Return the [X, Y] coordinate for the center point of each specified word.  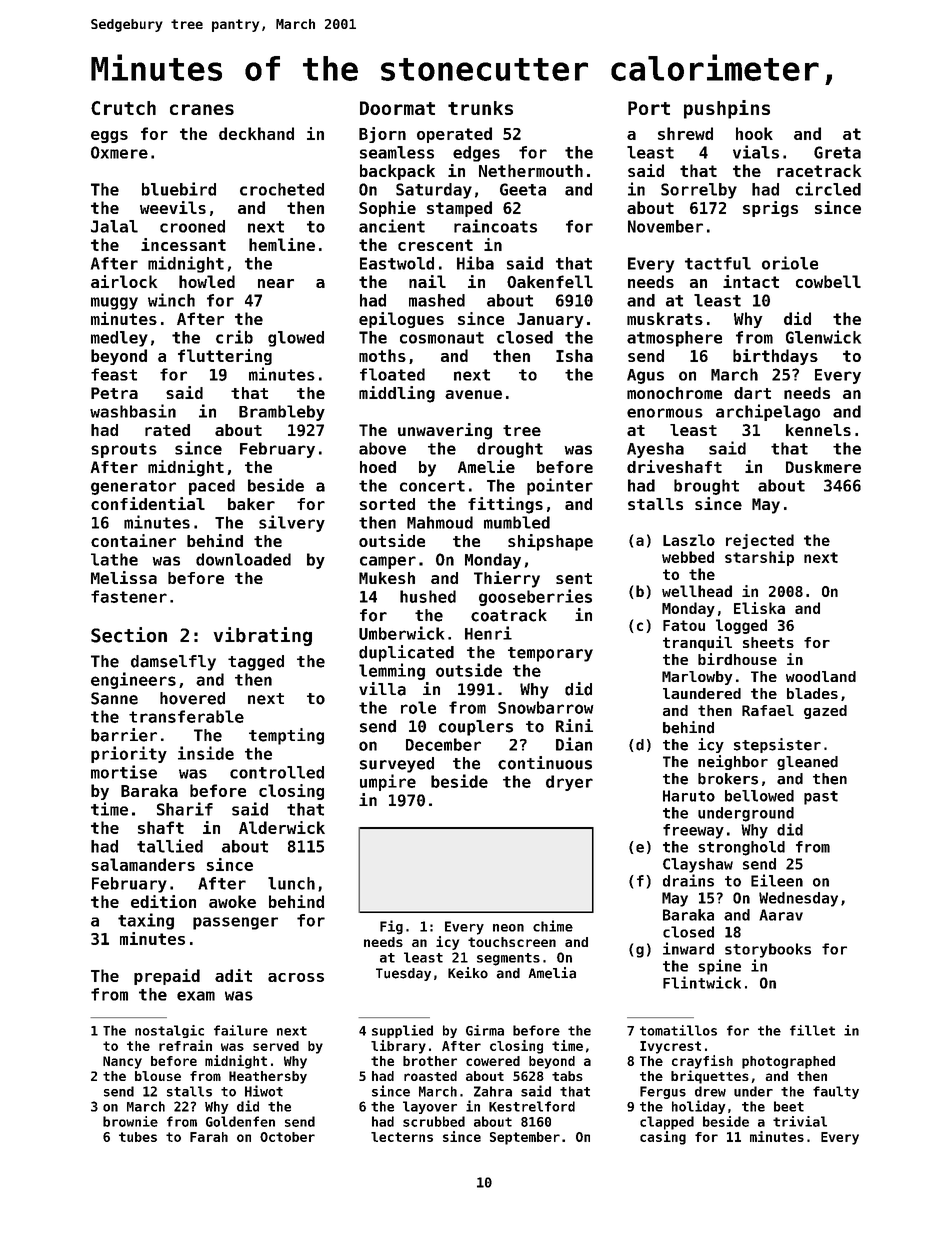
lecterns [402, 1137]
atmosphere [674, 339]
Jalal [114, 226]
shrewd [685, 133]
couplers [476, 728]
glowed [296, 339]
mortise [124, 772]
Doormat [397, 108]
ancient [392, 226]
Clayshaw [698, 865]
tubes [138, 1137]
